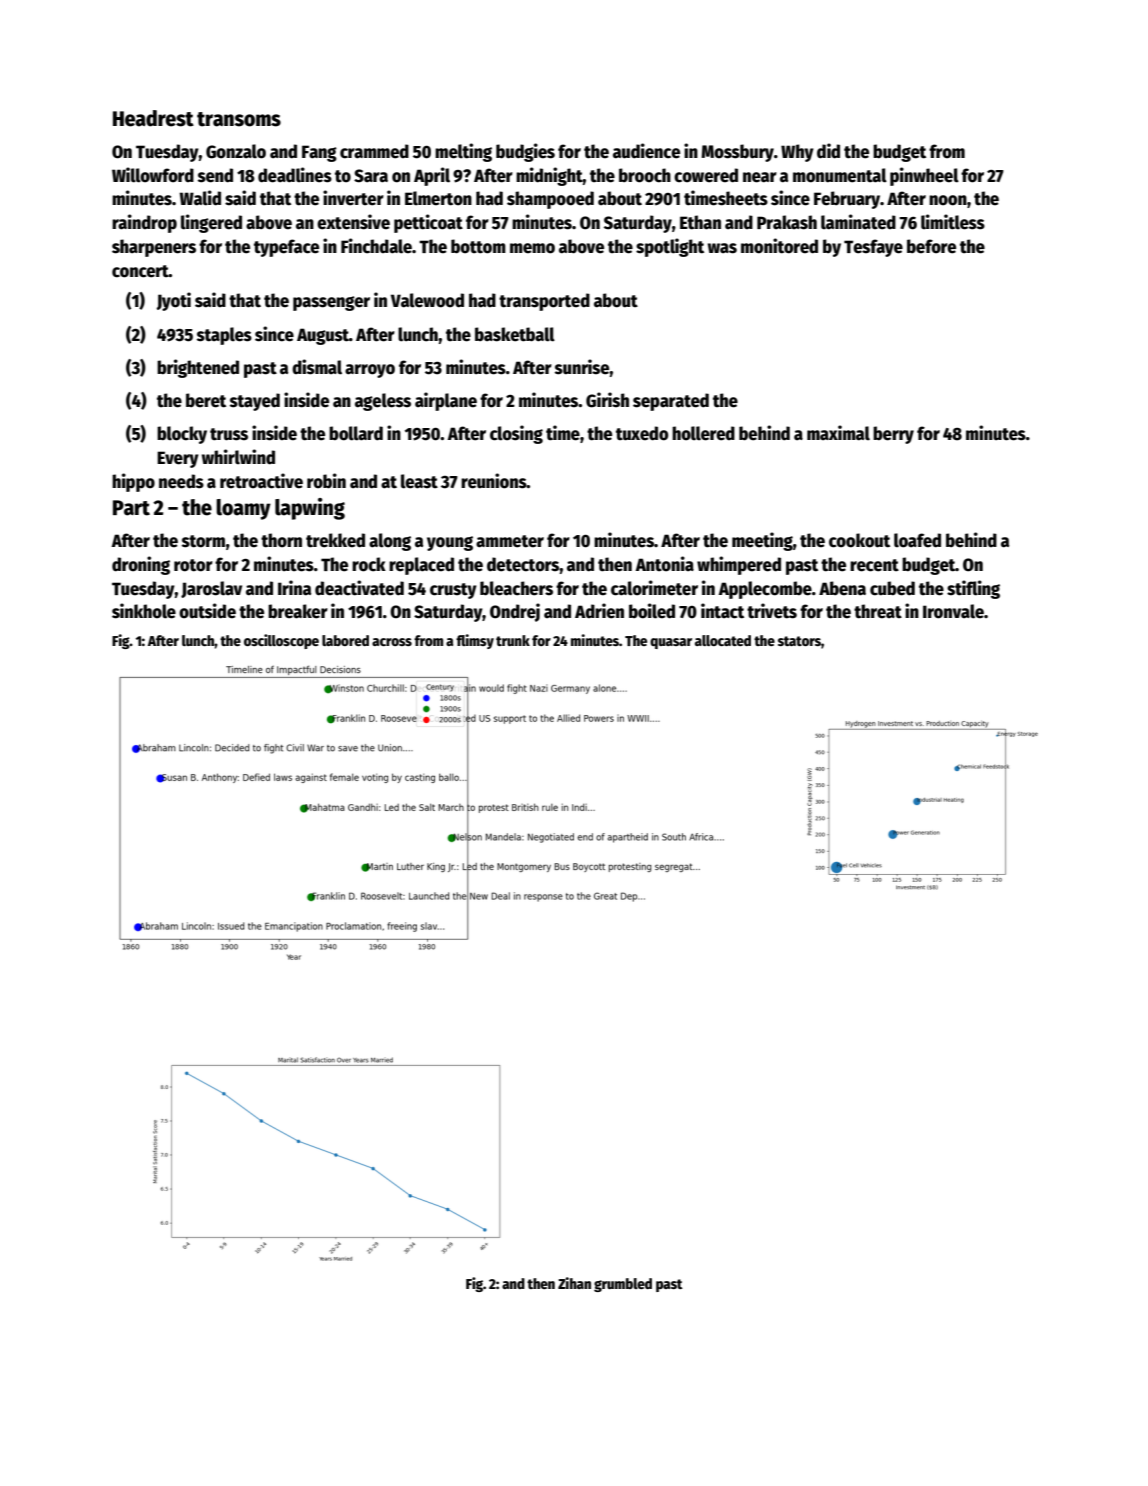 This document has height=1486, width=1148. What do you see at coordinates (206, 400) in the document?
I see `beret` at bounding box center [206, 400].
